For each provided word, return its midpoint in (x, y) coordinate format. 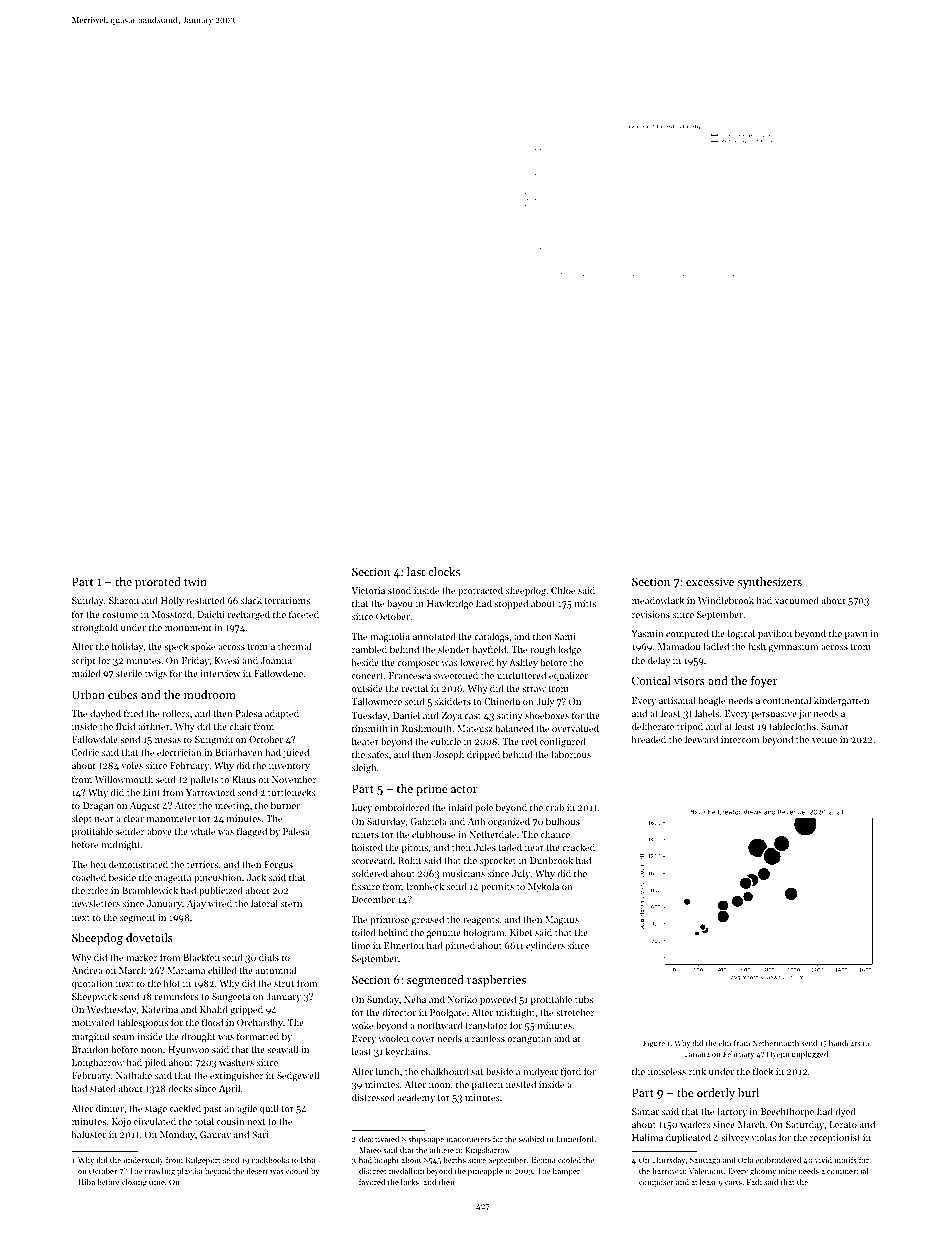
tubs (584, 999)
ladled (716, 646)
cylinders (545, 946)
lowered (477, 662)
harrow (665, 1171)
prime (432, 790)
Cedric (85, 752)
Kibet (521, 932)
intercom (740, 739)
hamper (566, 1172)
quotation (92, 984)
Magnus (562, 920)
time (157, 1182)
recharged (249, 615)
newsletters (96, 903)
